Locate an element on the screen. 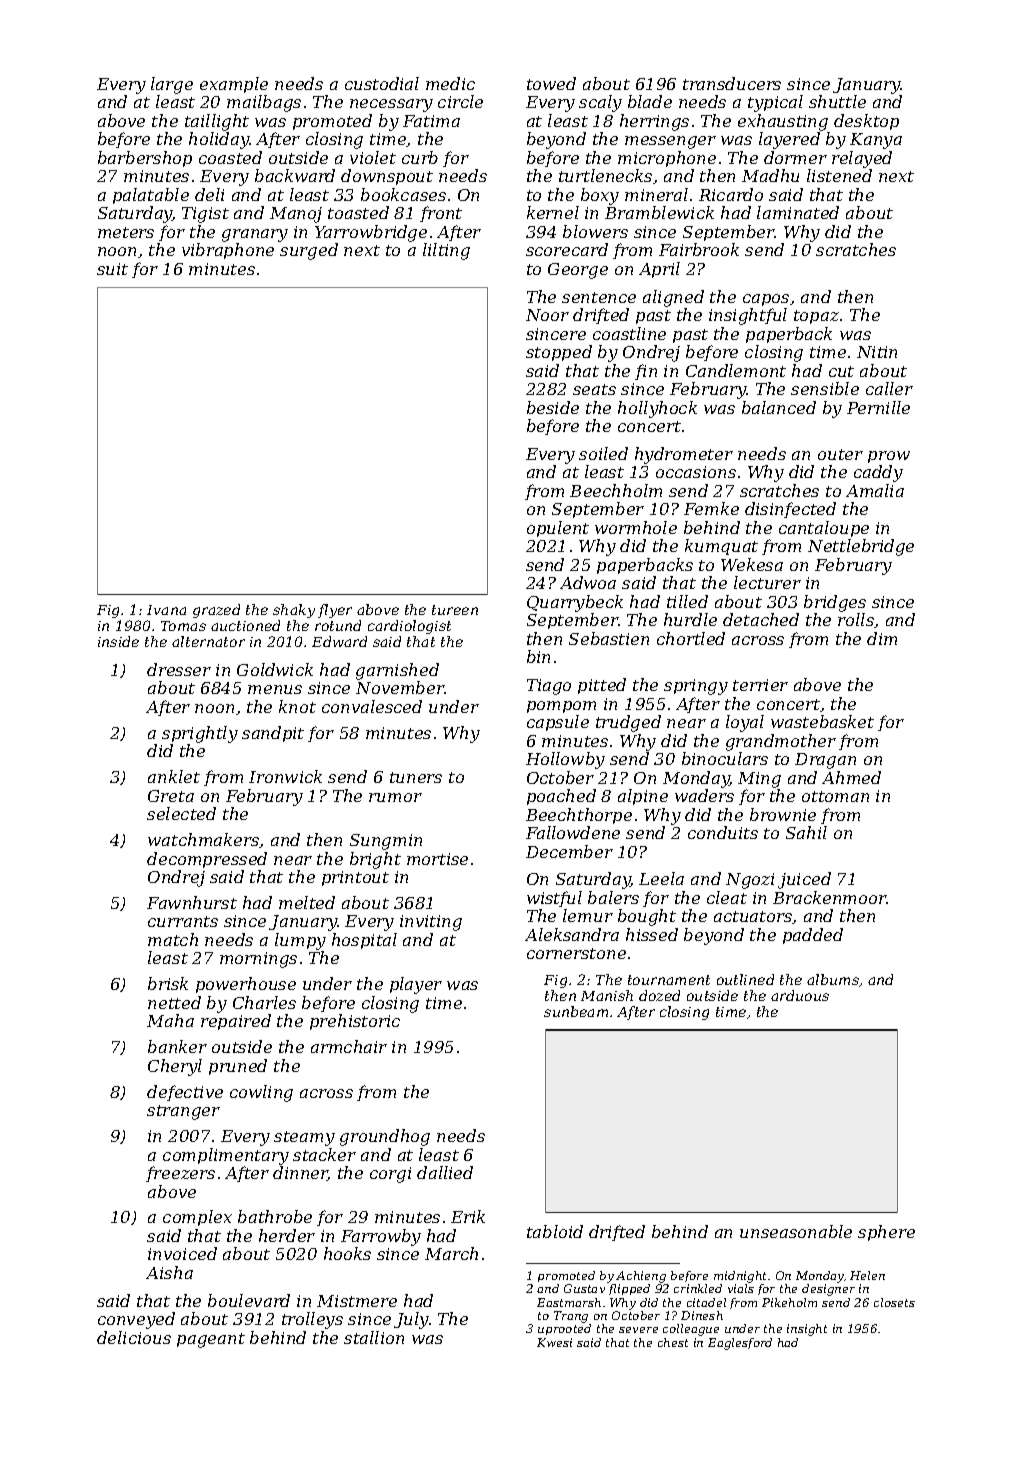 This screenshot has width=1014, height=1469. melted is located at coordinates (307, 902).
